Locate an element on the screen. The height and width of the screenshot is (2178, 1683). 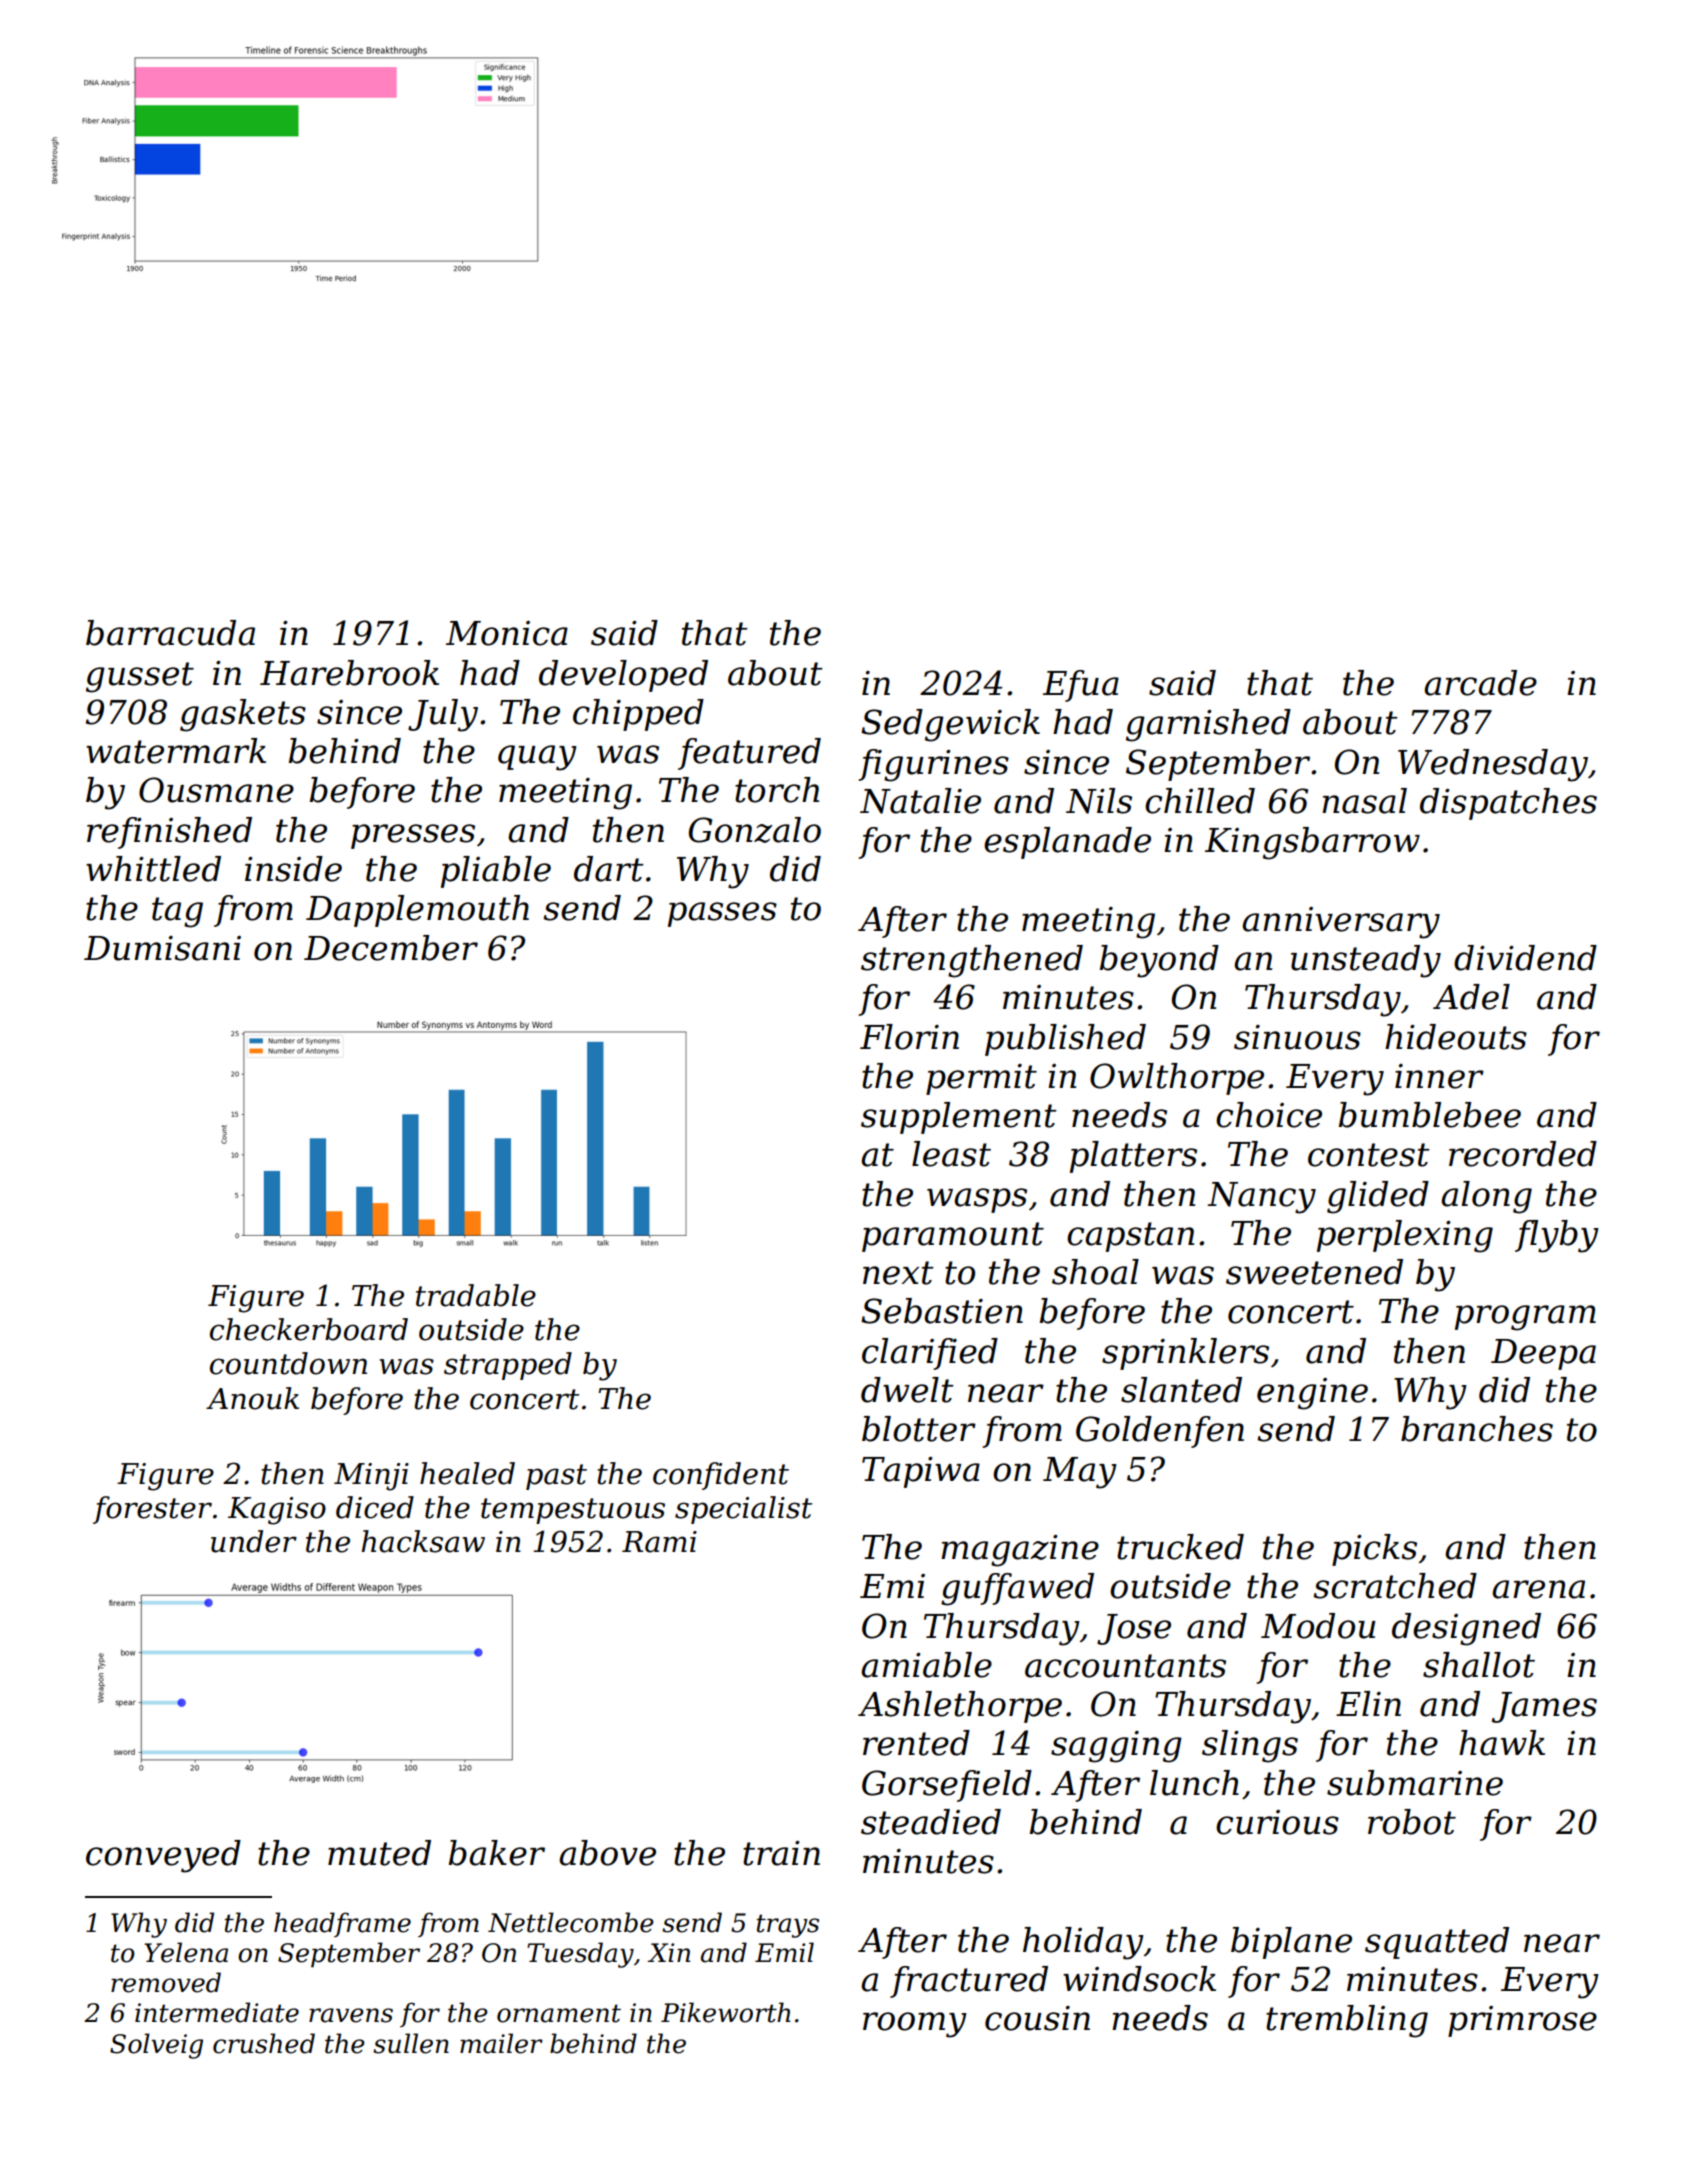
trays is located at coordinates (788, 1926).
